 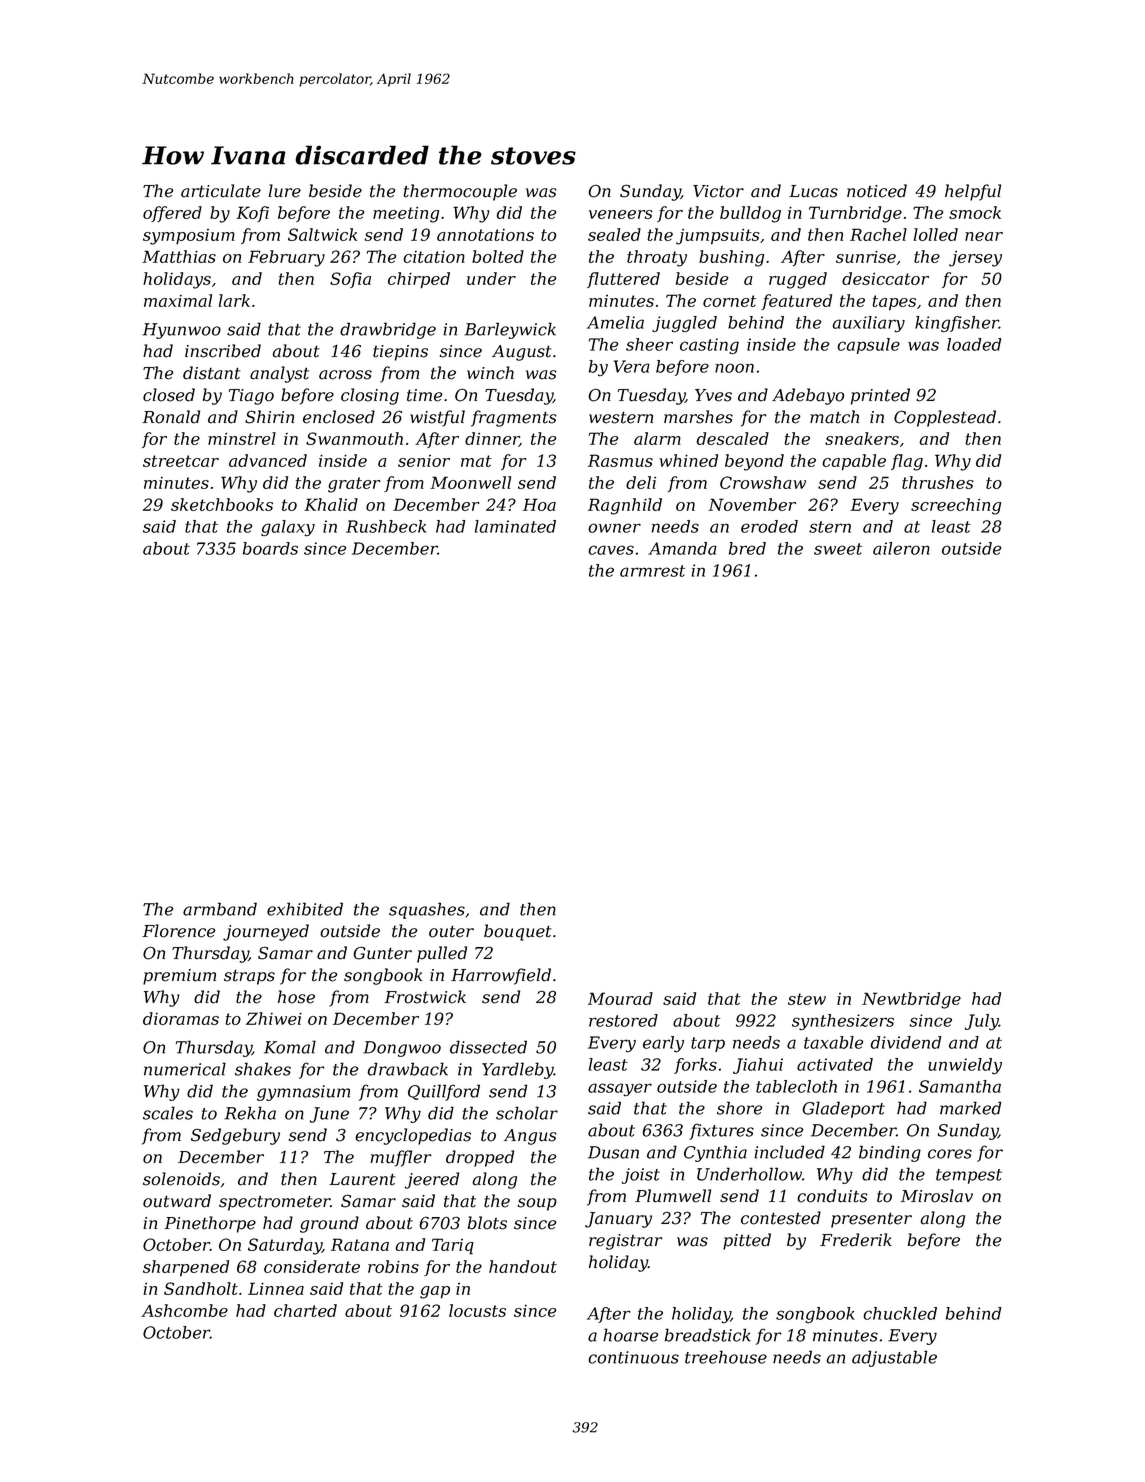 What do you see at coordinates (911, 1000) in the screenshot?
I see `Newtbridge` at bounding box center [911, 1000].
